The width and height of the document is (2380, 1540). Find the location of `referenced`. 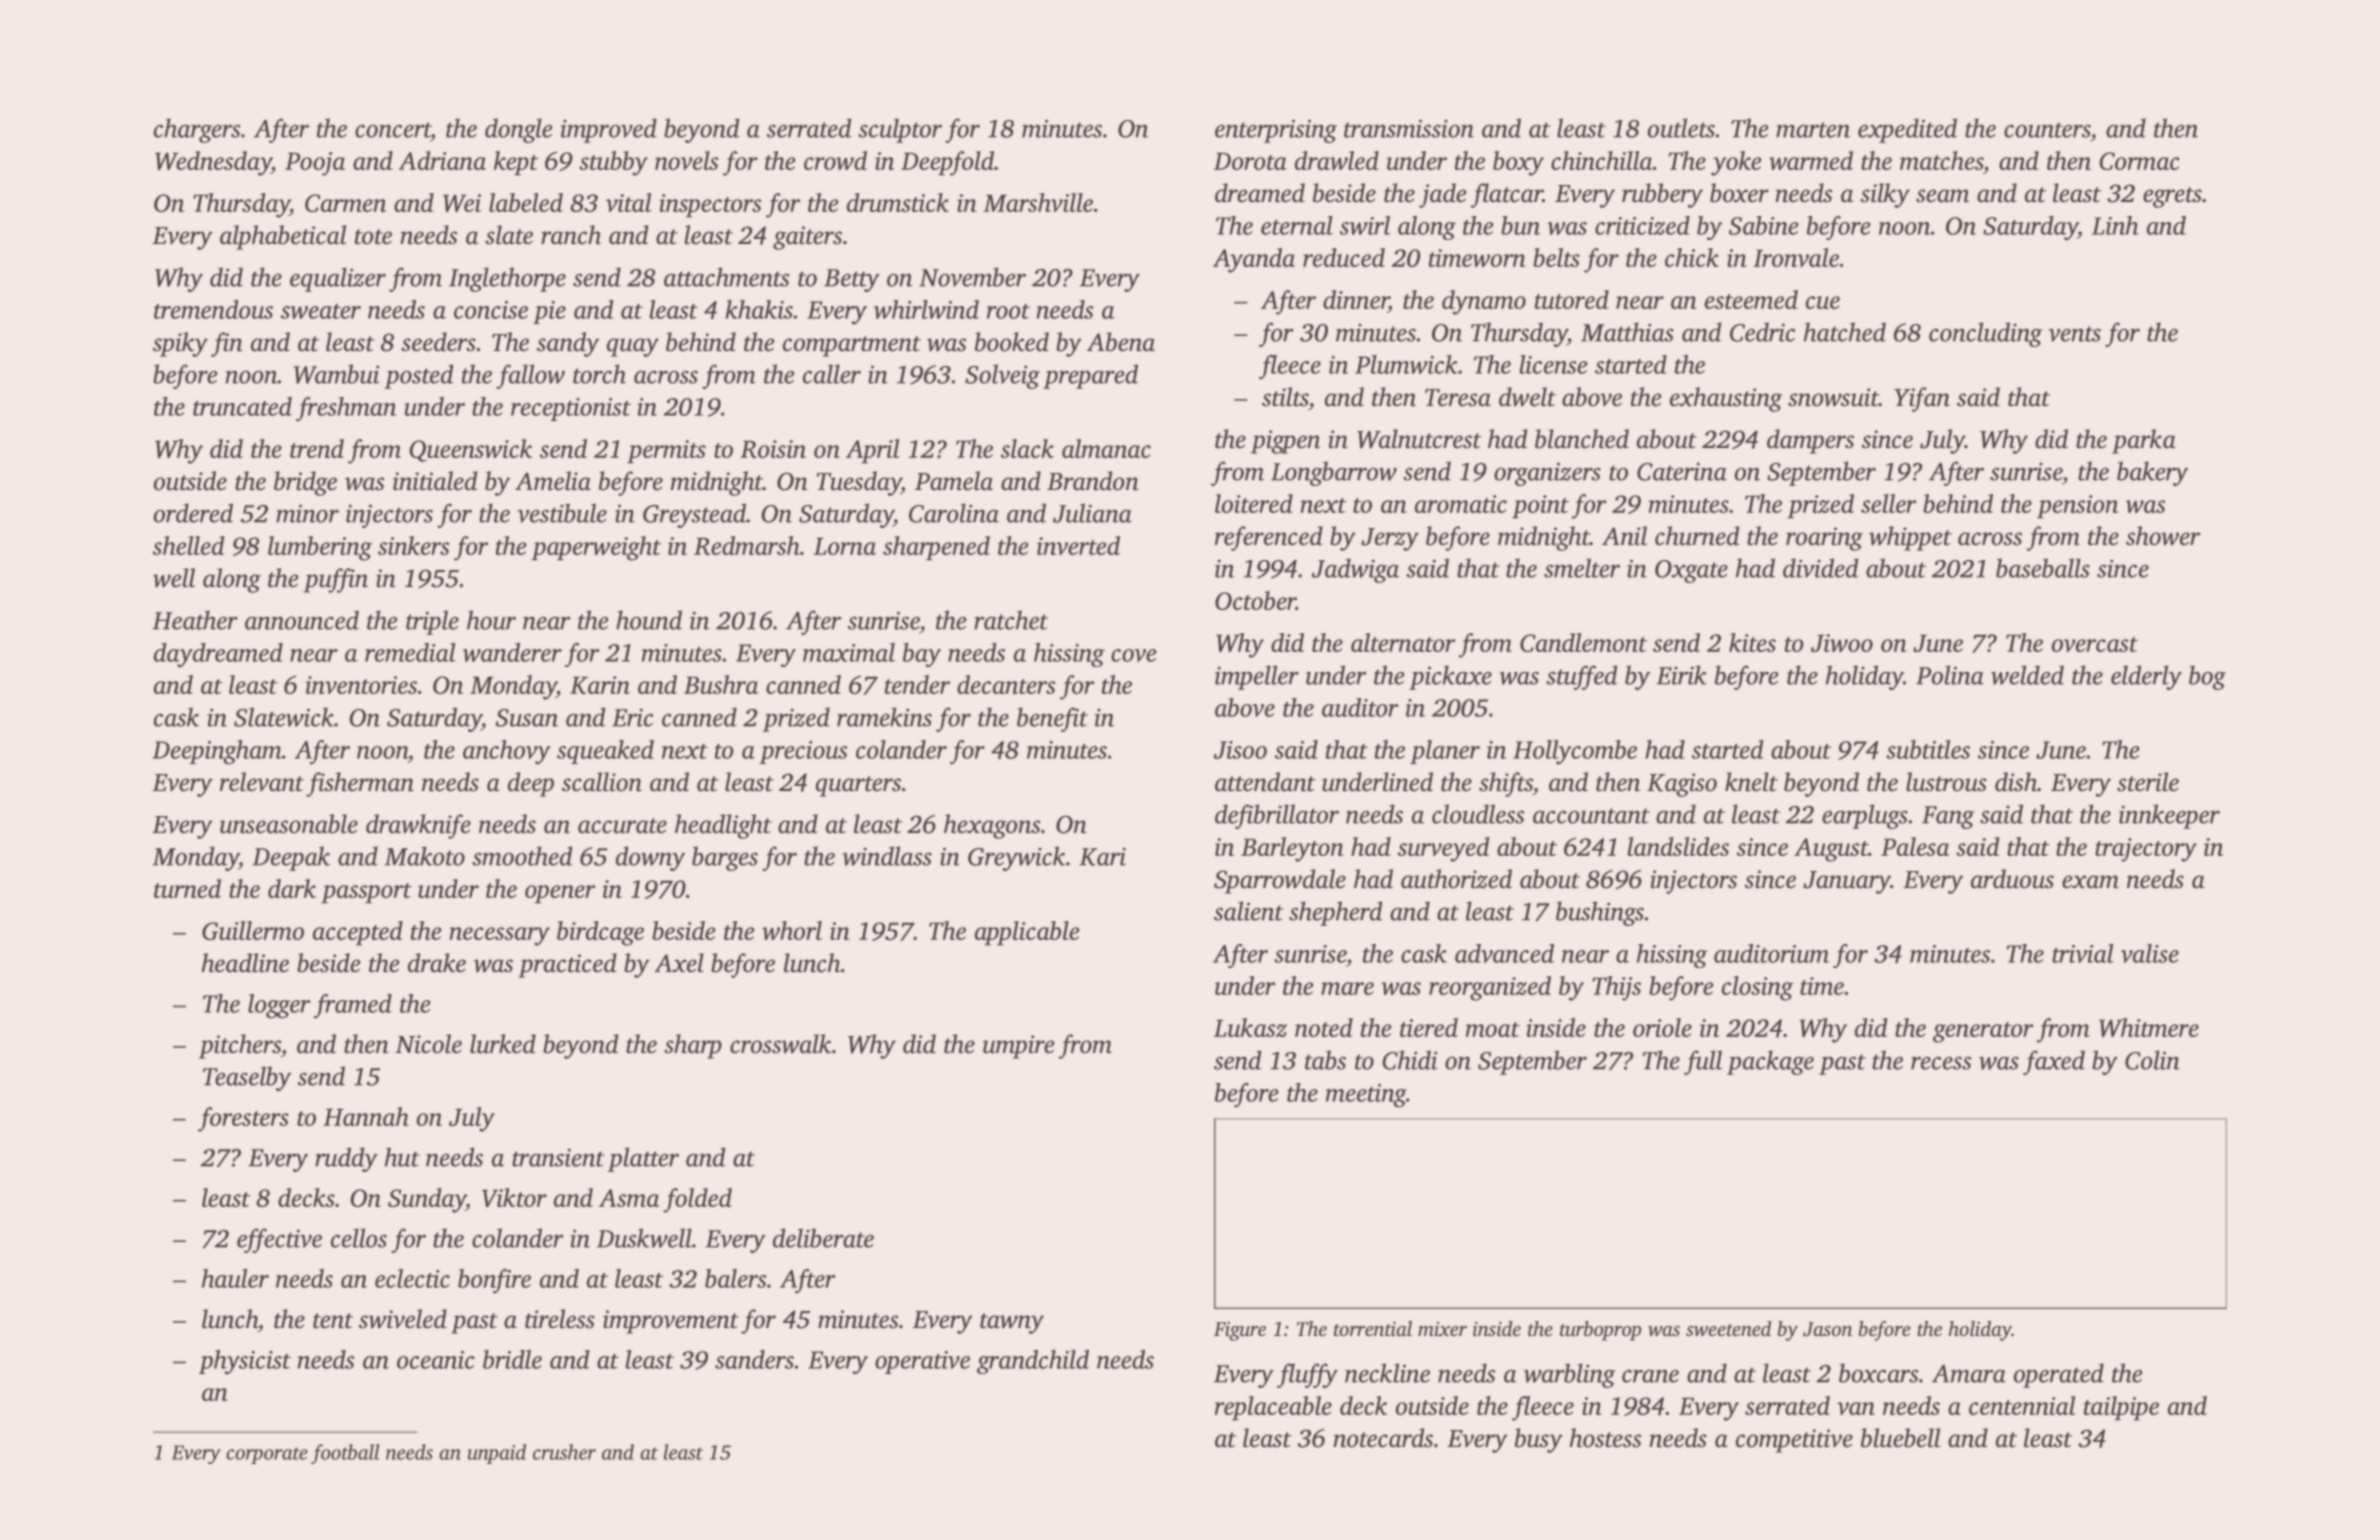

referenced is located at coordinates (1269, 538).
